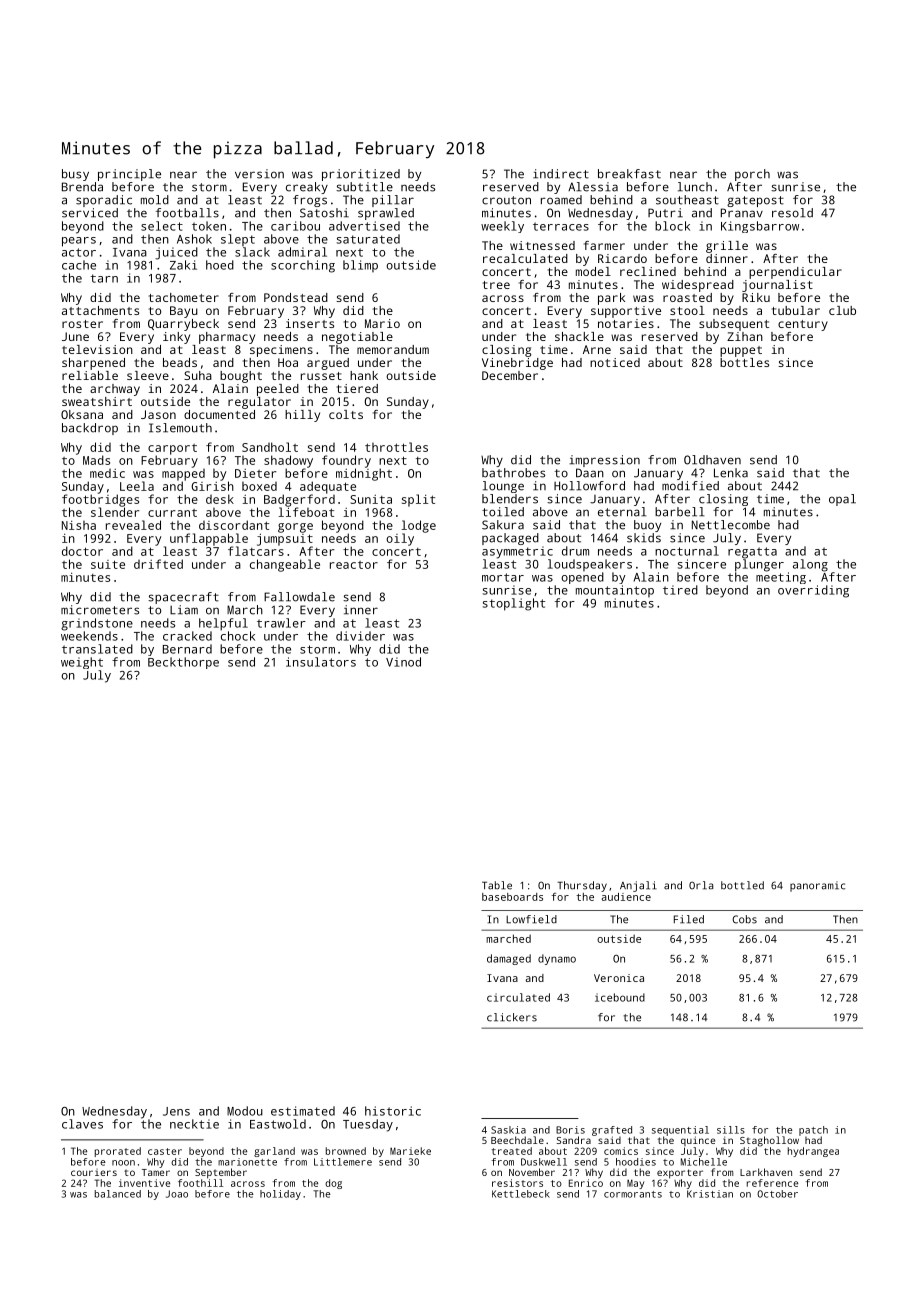 The image size is (924, 1314). I want to click on claves, so click(82, 1124).
